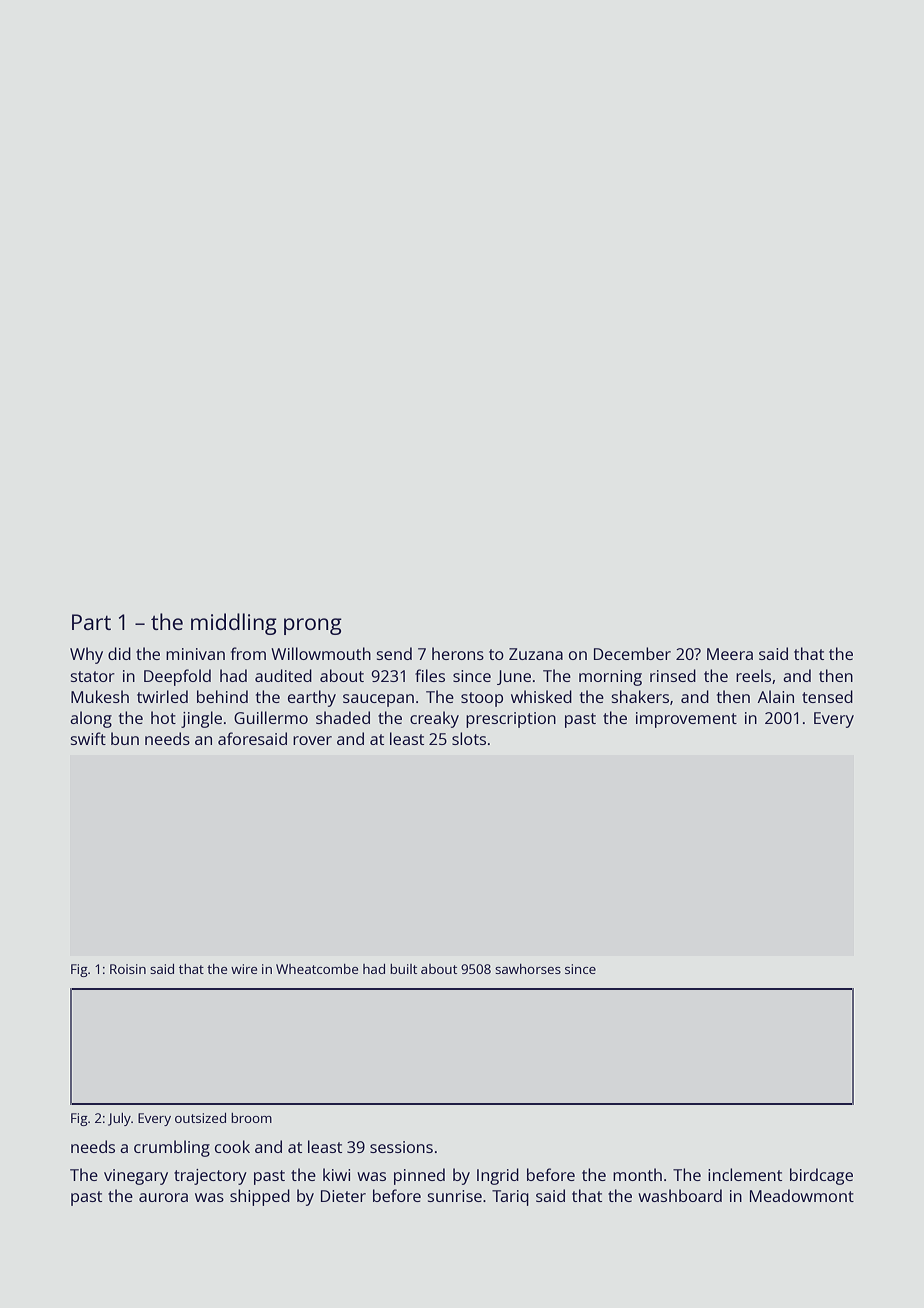 The image size is (924, 1308). What do you see at coordinates (458, 653) in the page?
I see `herons` at bounding box center [458, 653].
